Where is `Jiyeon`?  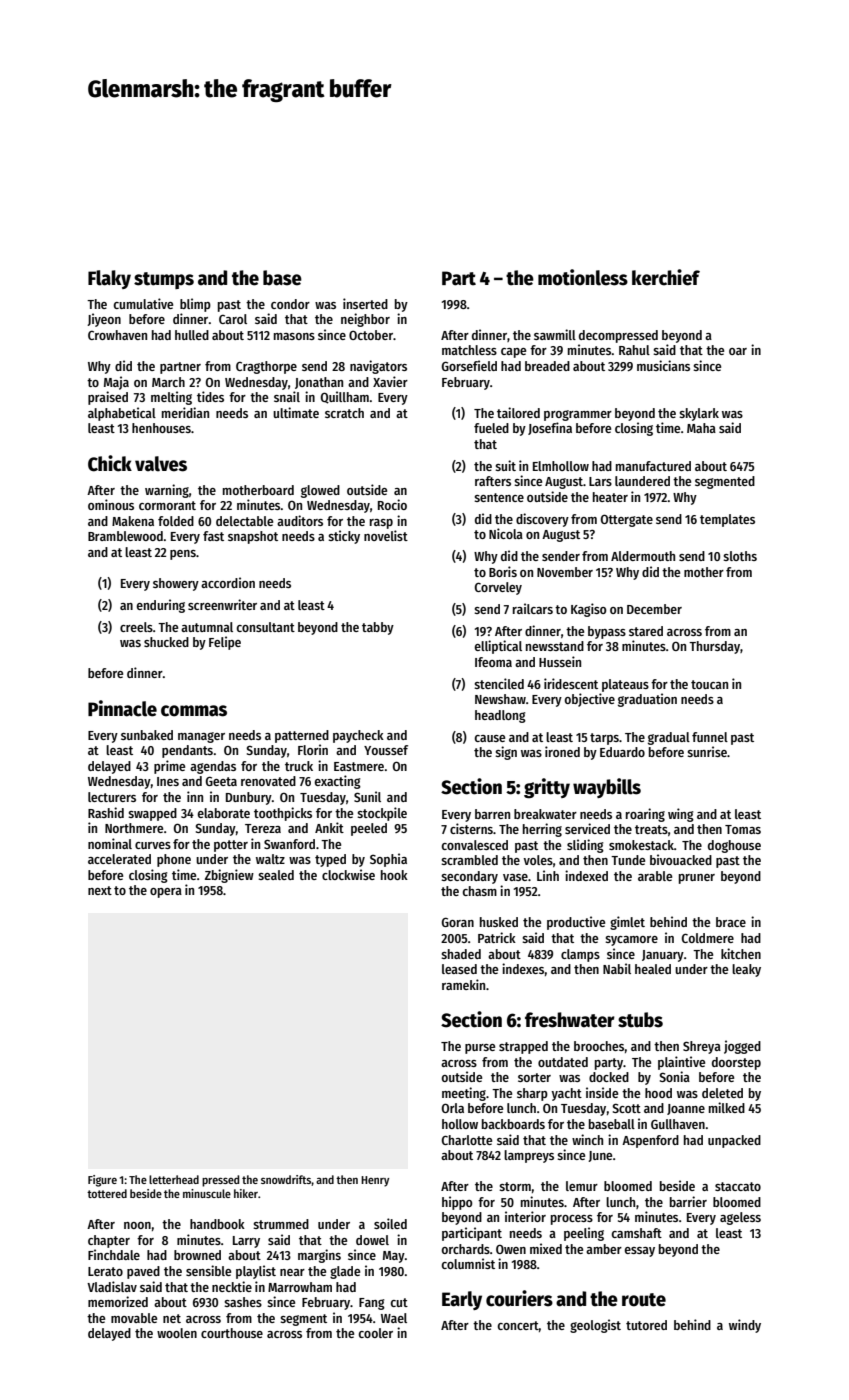
Jiyeon is located at coordinates (104, 320).
